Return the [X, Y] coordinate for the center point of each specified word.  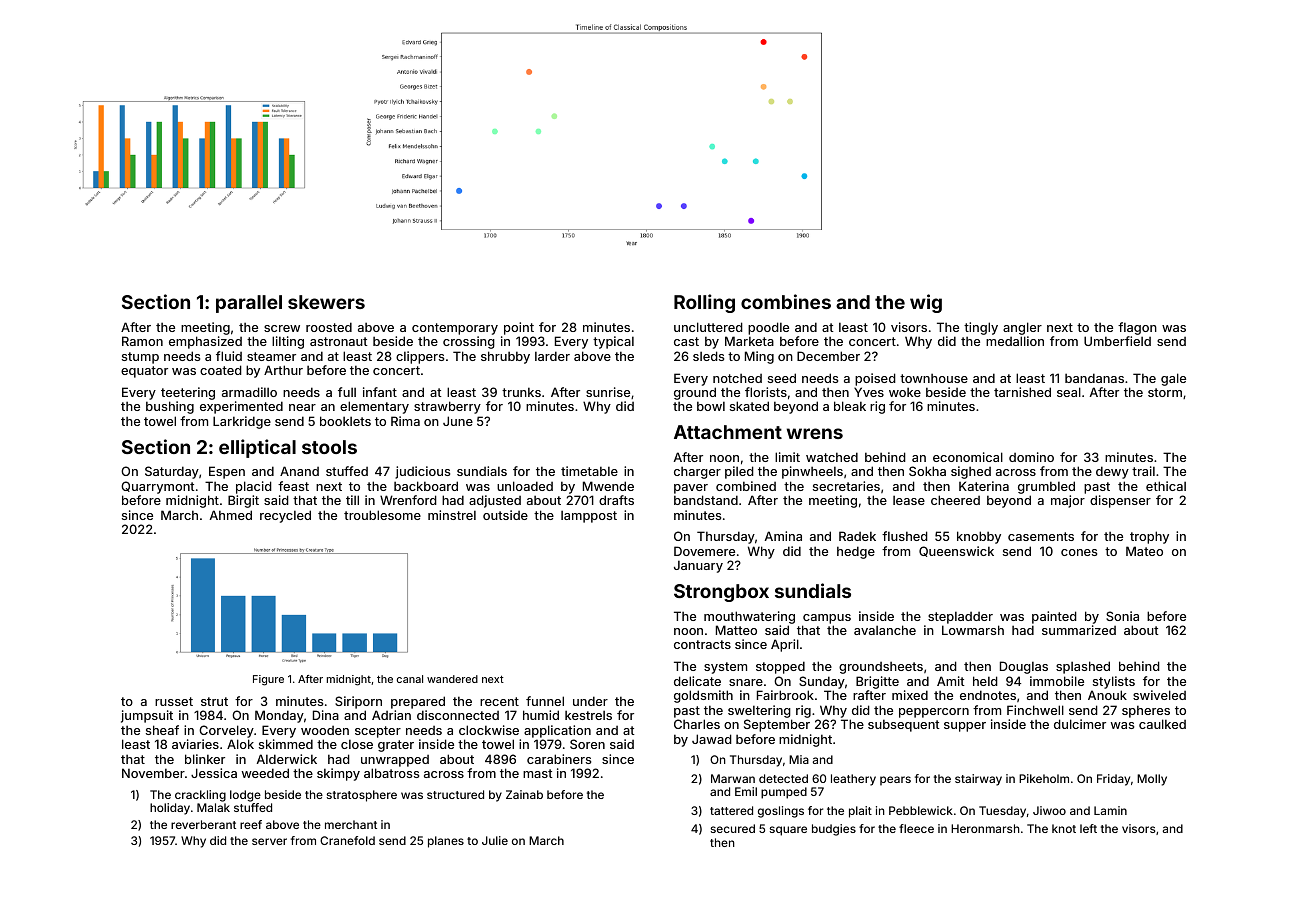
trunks [521, 392]
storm [1165, 392]
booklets [345, 421]
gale [1173, 379]
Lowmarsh [973, 630]
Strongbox [721, 593]
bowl [711, 406]
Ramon [142, 341]
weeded [265, 773]
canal [410, 679]
